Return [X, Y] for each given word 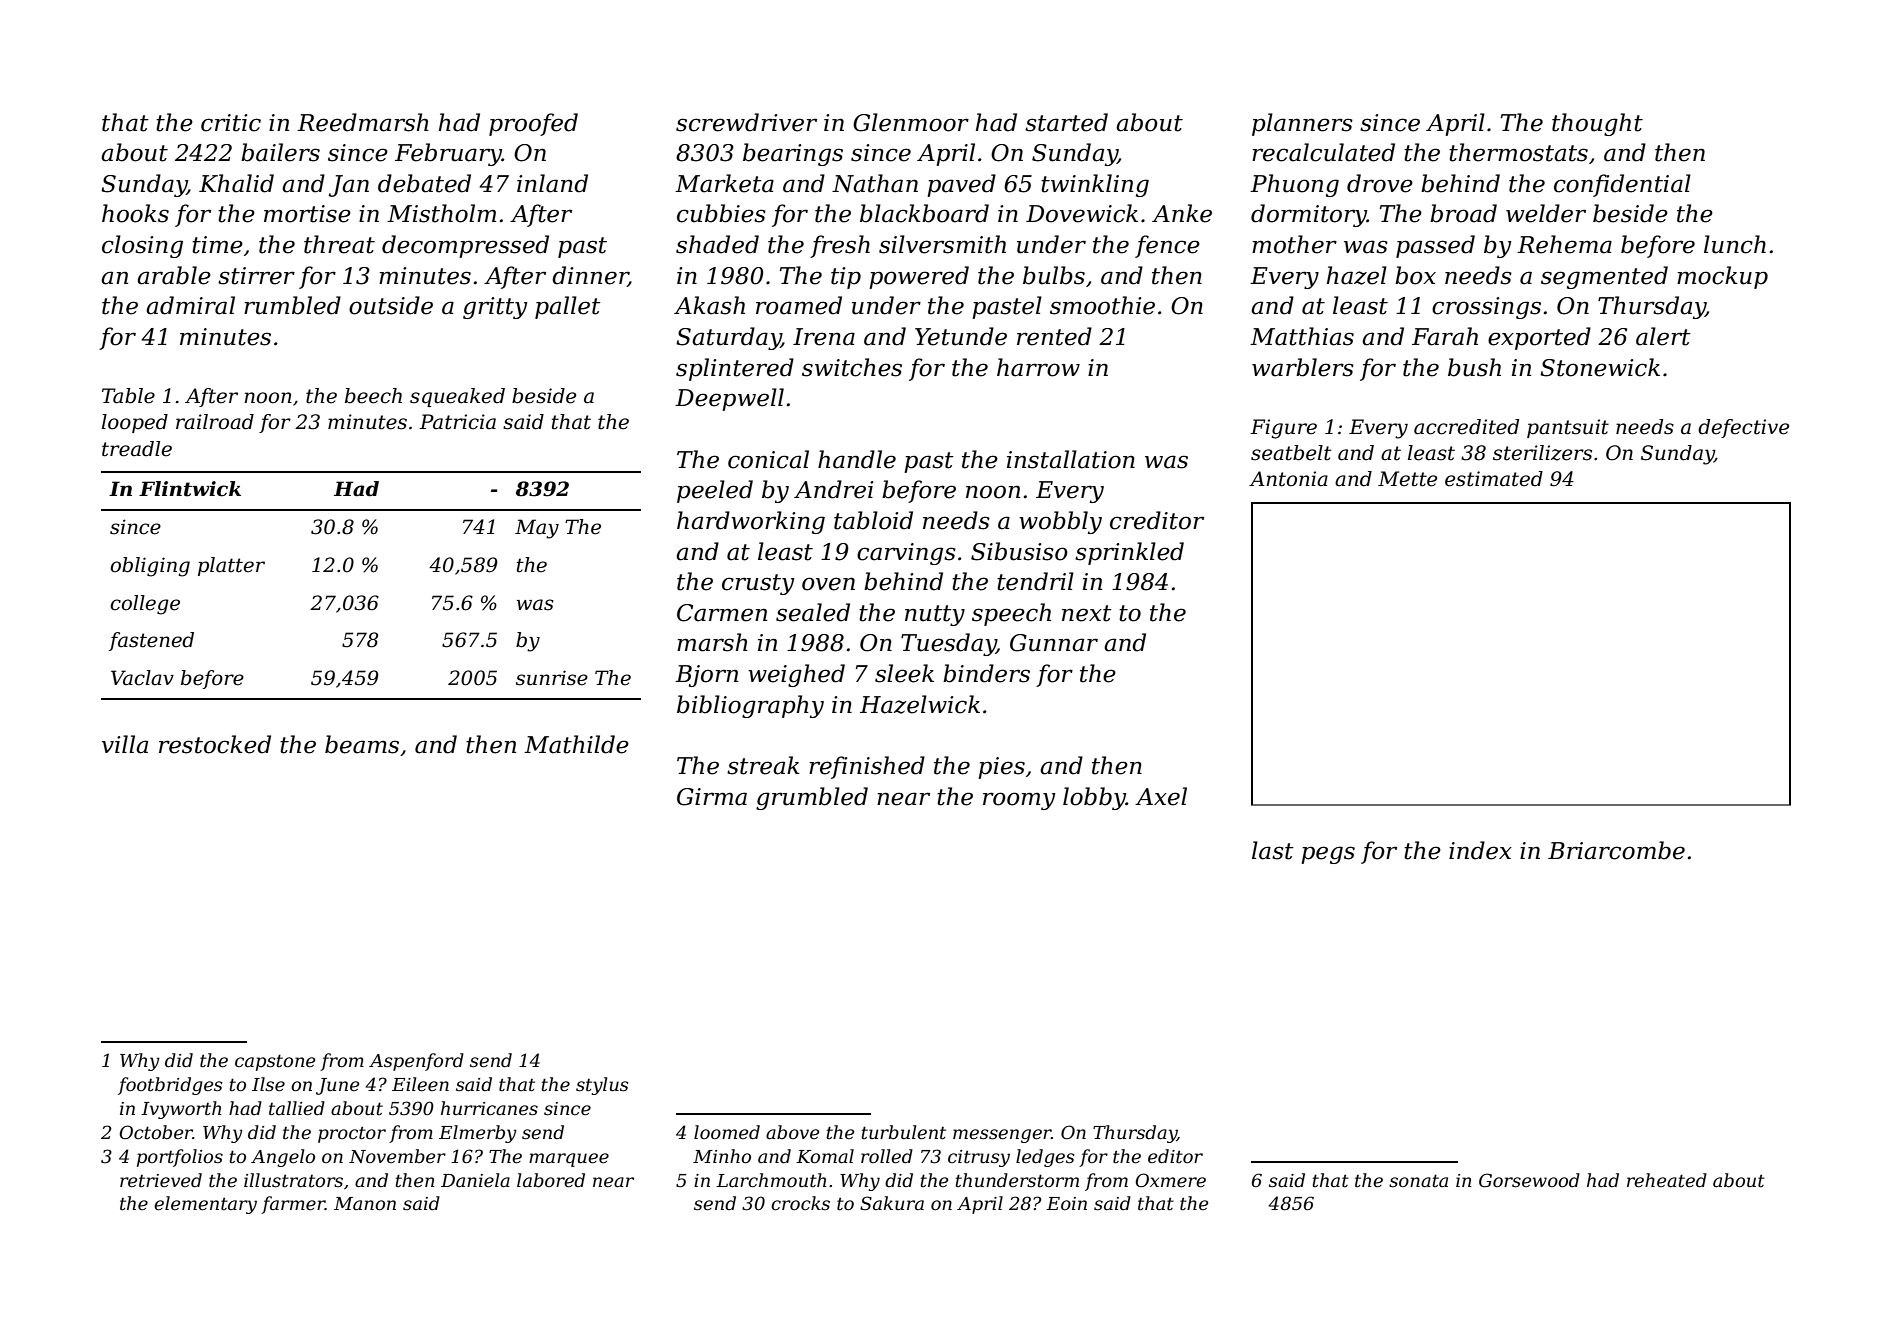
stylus [602, 1086]
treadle [137, 449]
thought [1597, 124]
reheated [1667, 1180]
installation [1071, 459]
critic [231, 123]
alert [1663, 336]
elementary [205, 1205]
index [1480, 850]
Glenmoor [911, 122]
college [145, 605]
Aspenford [416, 1062]
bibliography [750, 706]
